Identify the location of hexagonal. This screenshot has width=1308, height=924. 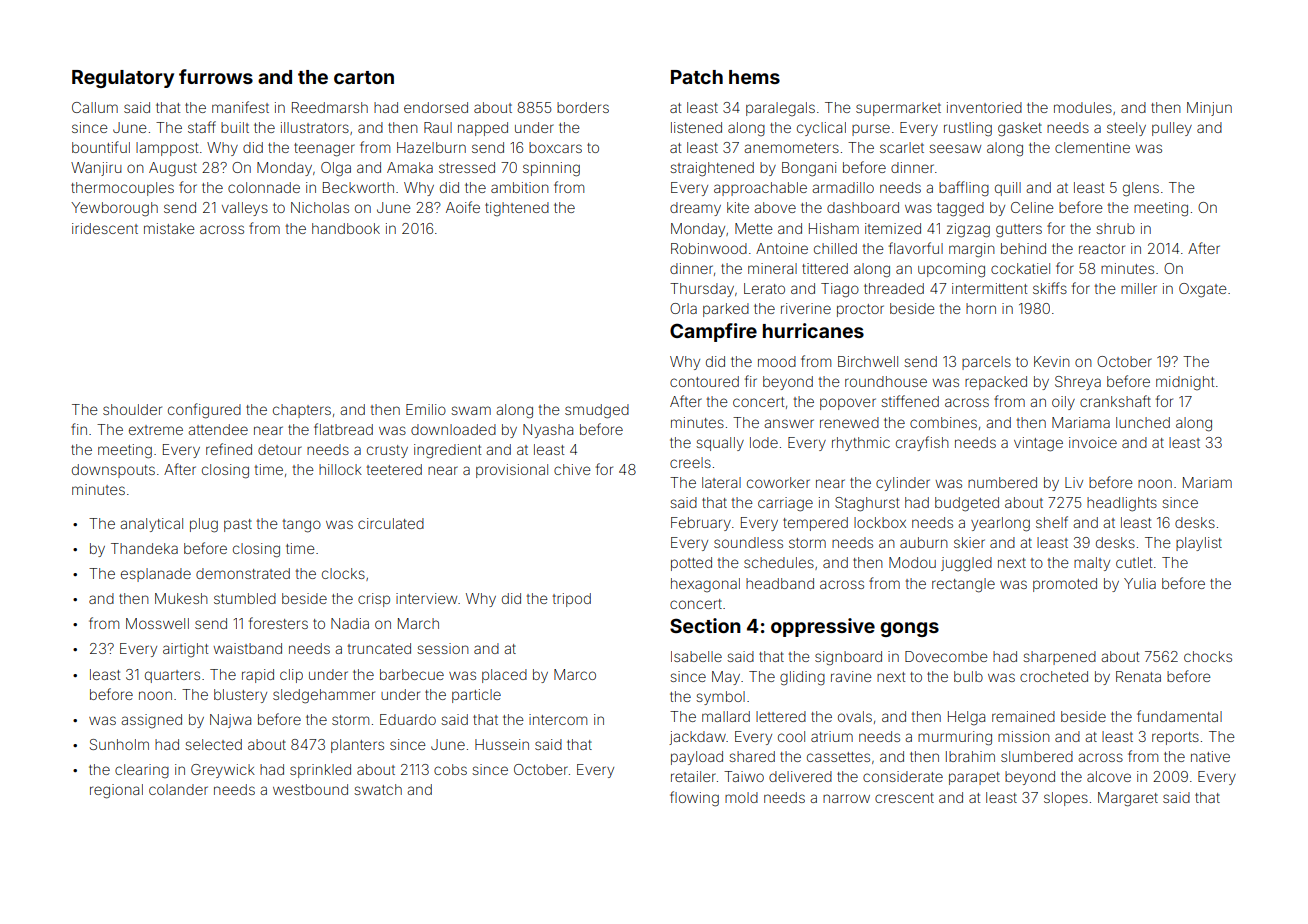
(705, 585).
